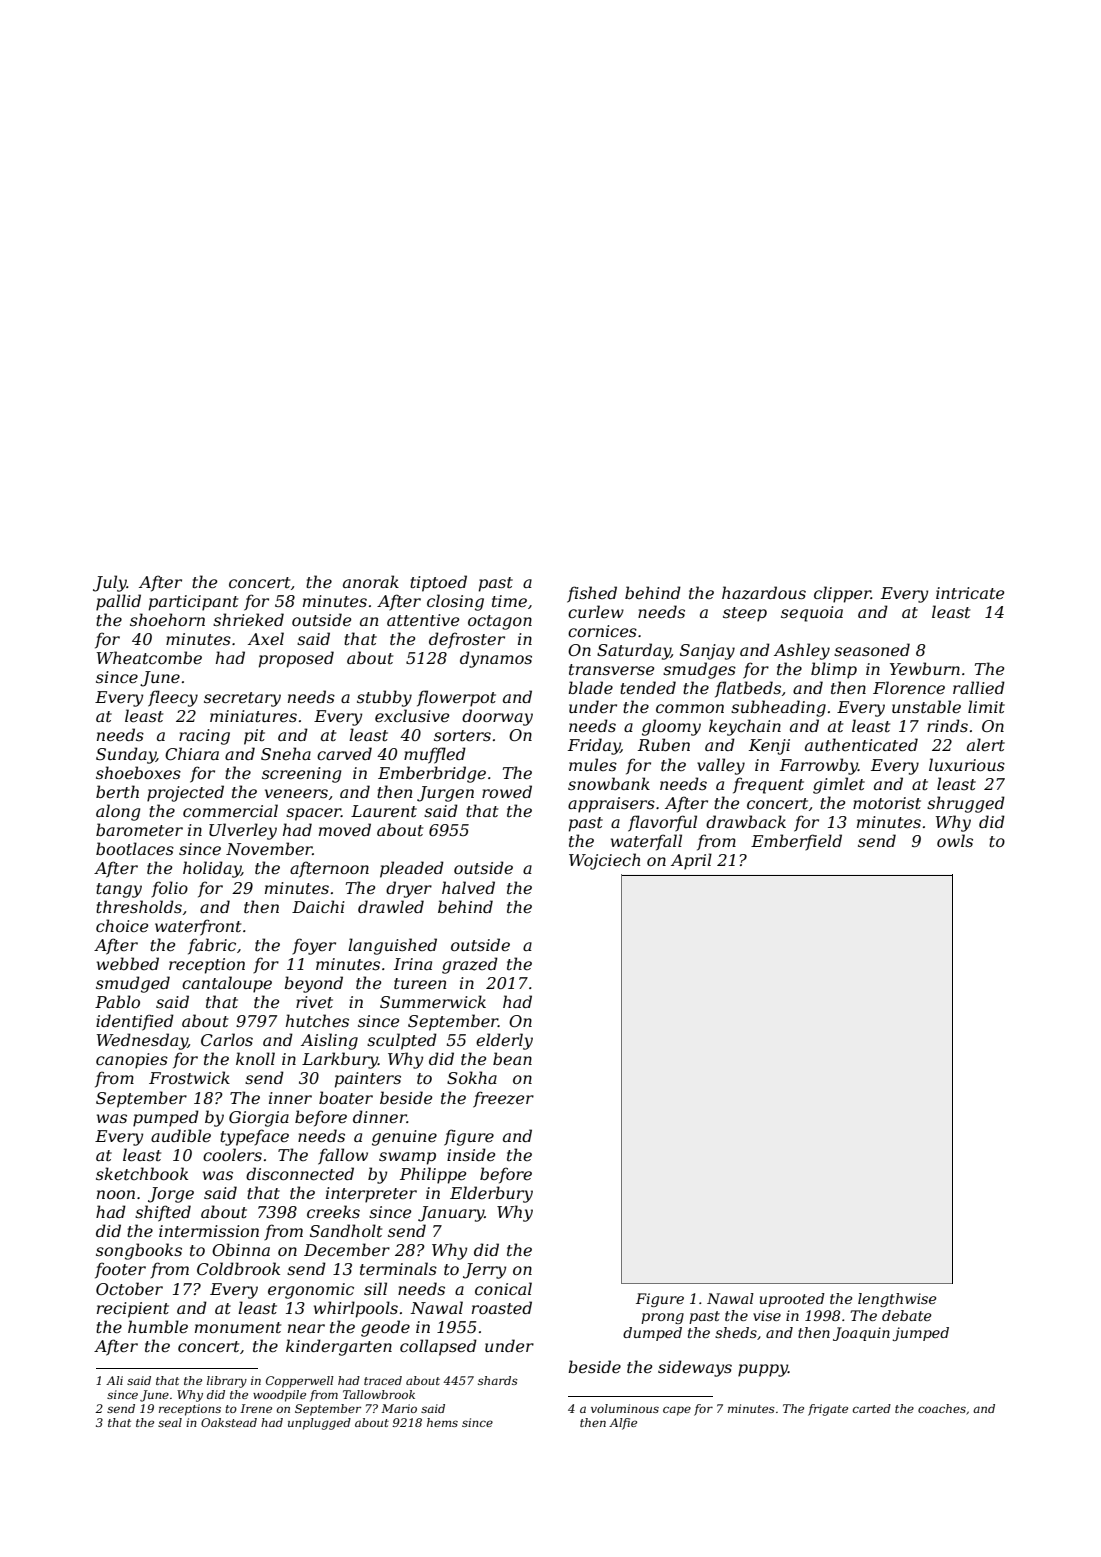 The image size is (1101, 1557). What do you see at coordinates (512, 1058) in the page?
I see `bean` at bounding box center [512, 1058].
